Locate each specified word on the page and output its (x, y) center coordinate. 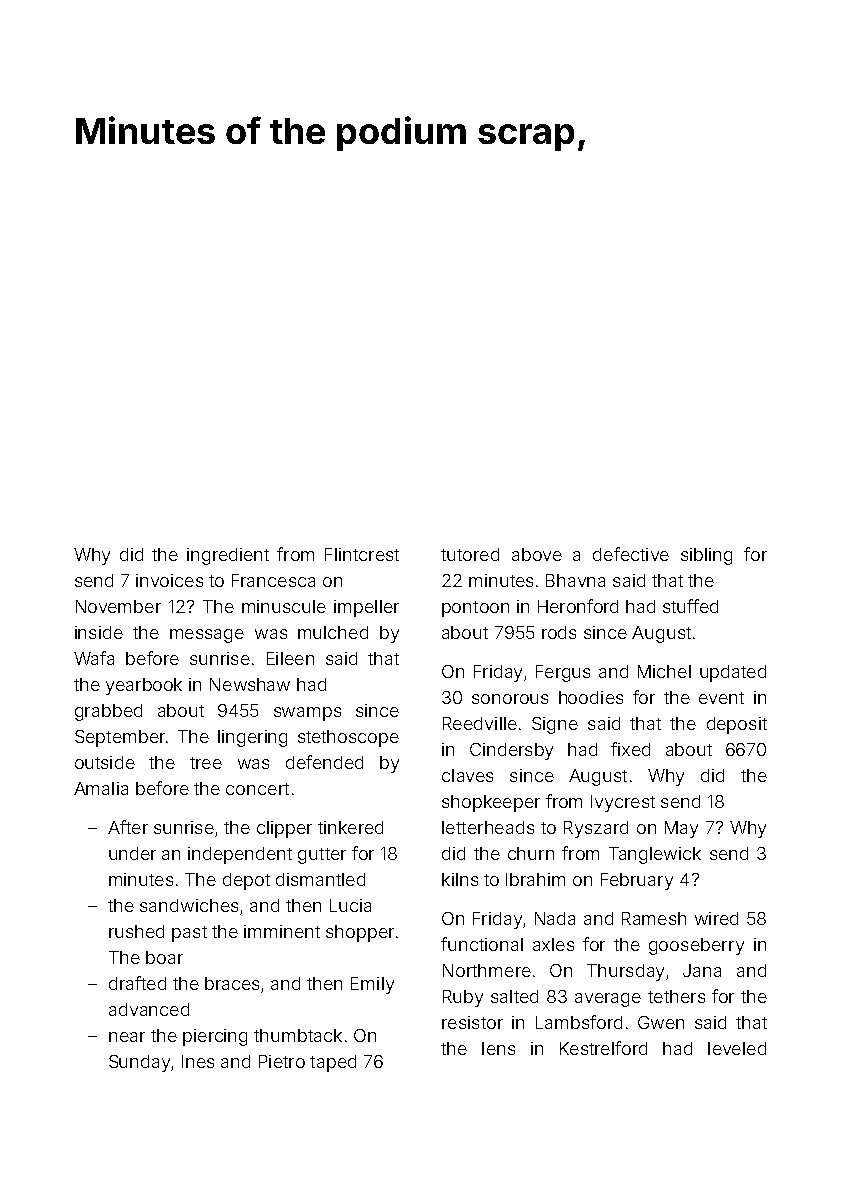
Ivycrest (623, 803)
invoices (169, 580)
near (127, 1037)
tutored (470, 554)
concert (257, 789)
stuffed (690, 606)
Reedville (480, 723)
